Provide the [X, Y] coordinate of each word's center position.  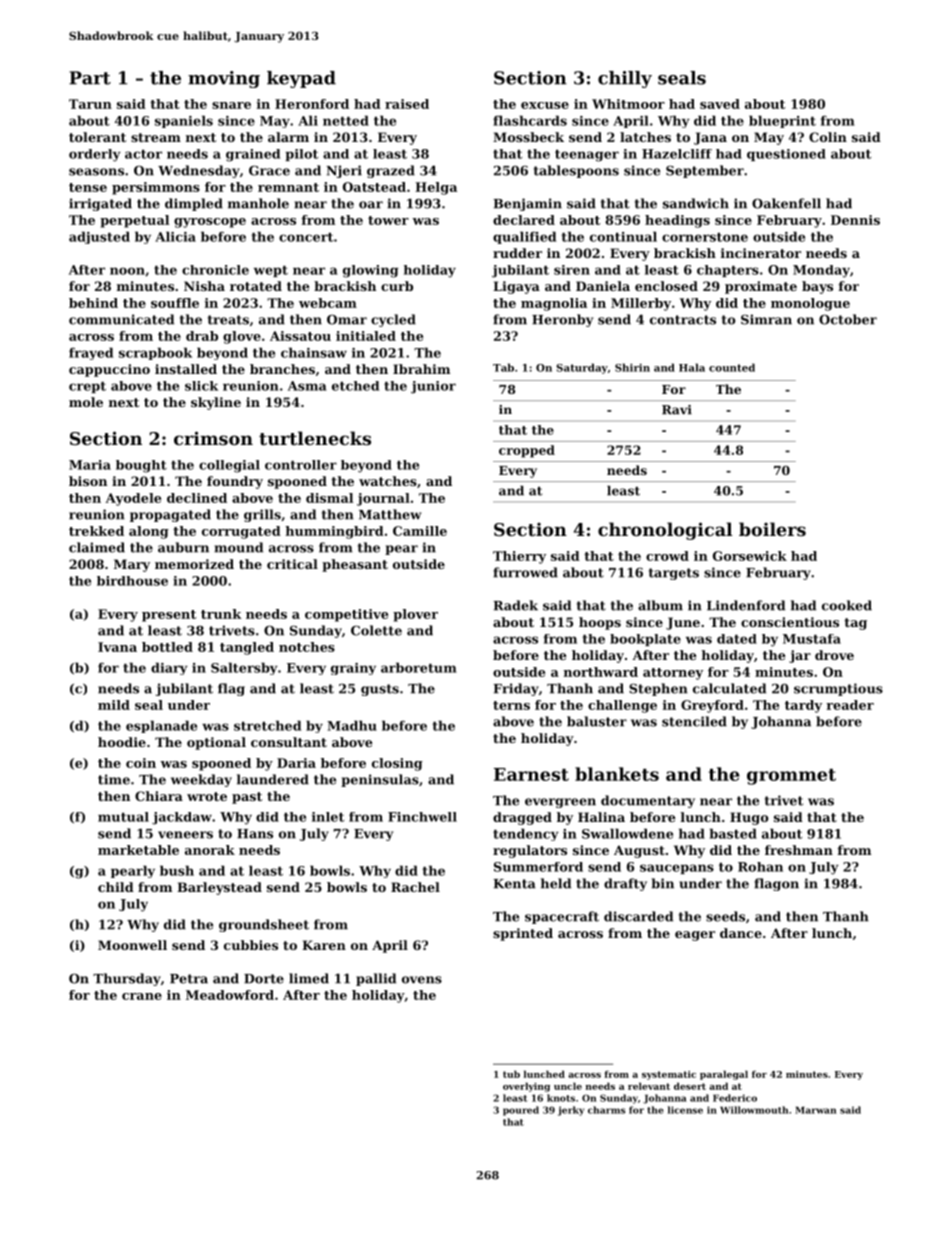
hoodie [122, 742]
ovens [422, 980]
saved [720, 104]
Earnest [531, 774]
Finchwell [422, 817]
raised [407, 104]
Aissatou [300, 336]
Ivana [117, 647]
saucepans [677, 869]
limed [309, 978]
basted [733, 833]
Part [90, 78]
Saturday [582, 368]
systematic [669, 1075]
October [848, 319]
